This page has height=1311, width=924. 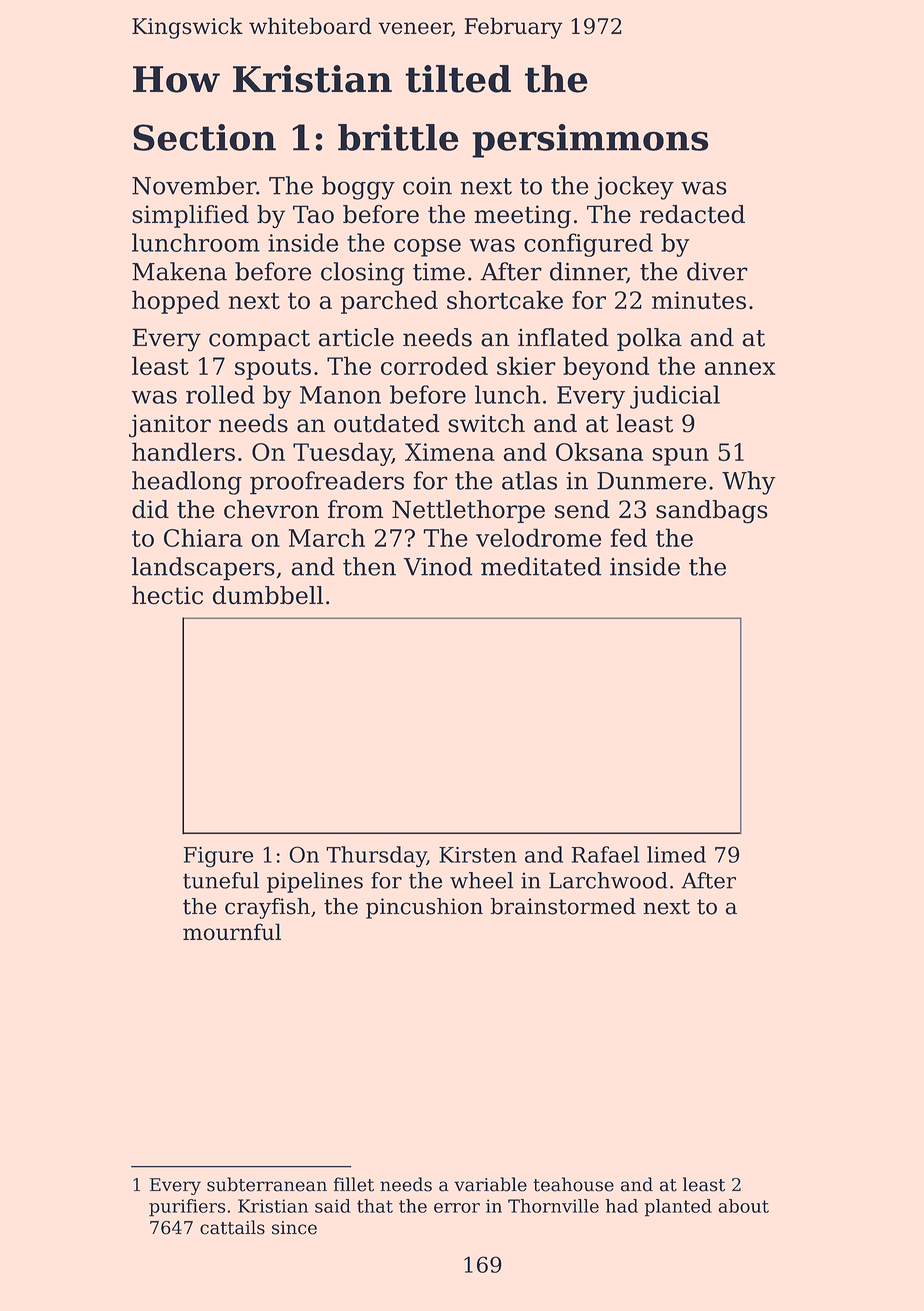 I want to click on tuneful, so click(x=221, y=880).
